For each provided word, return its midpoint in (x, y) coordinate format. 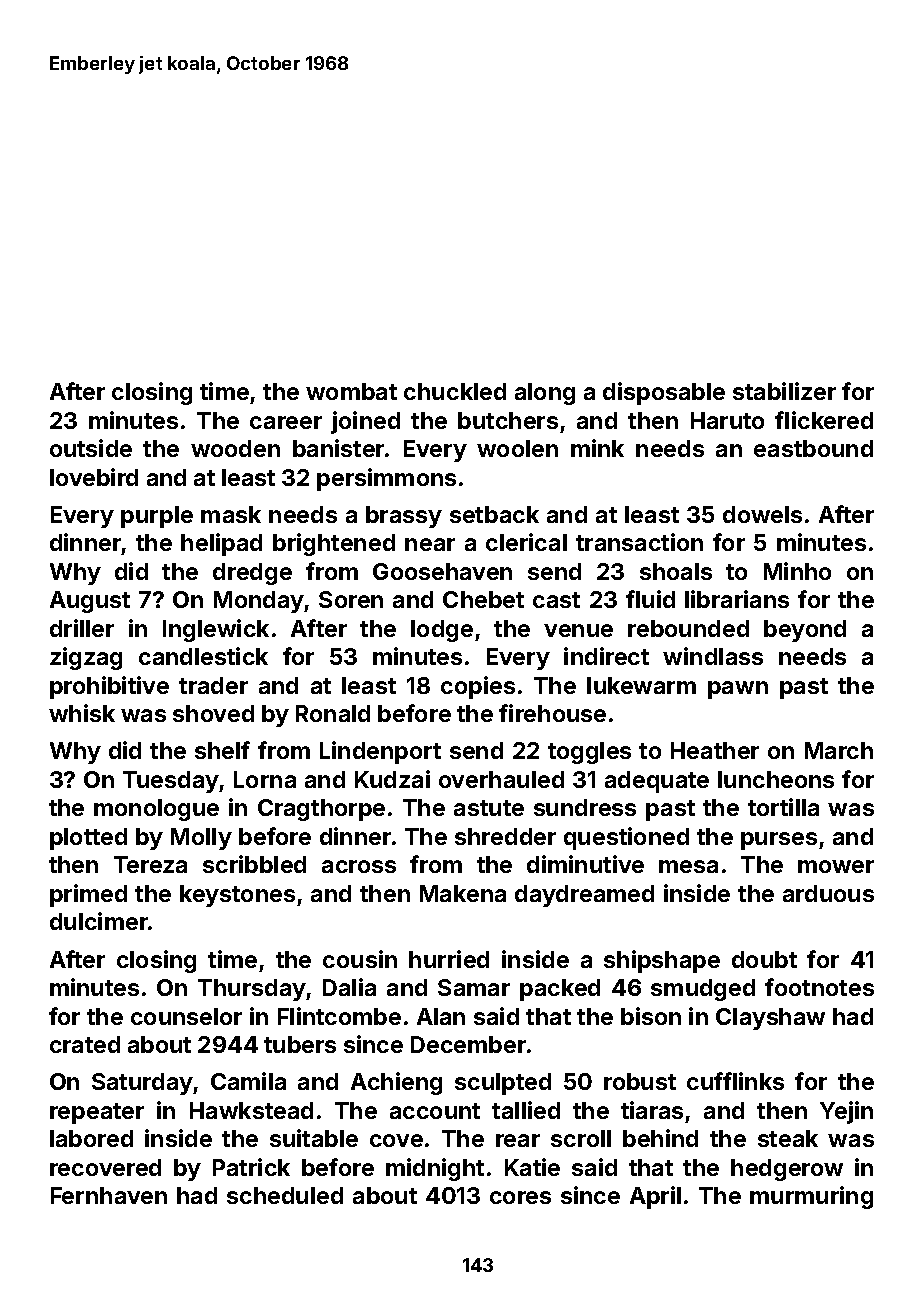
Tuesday (171, 782)
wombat (351, 391)
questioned (626, 838)
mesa (688, 866)
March (839, 750)
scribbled (254, 864)
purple (157, 517)
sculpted (503, 1084)
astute (489, 808)
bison (651, 1016)
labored (91, 1138)
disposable (664, 393)
